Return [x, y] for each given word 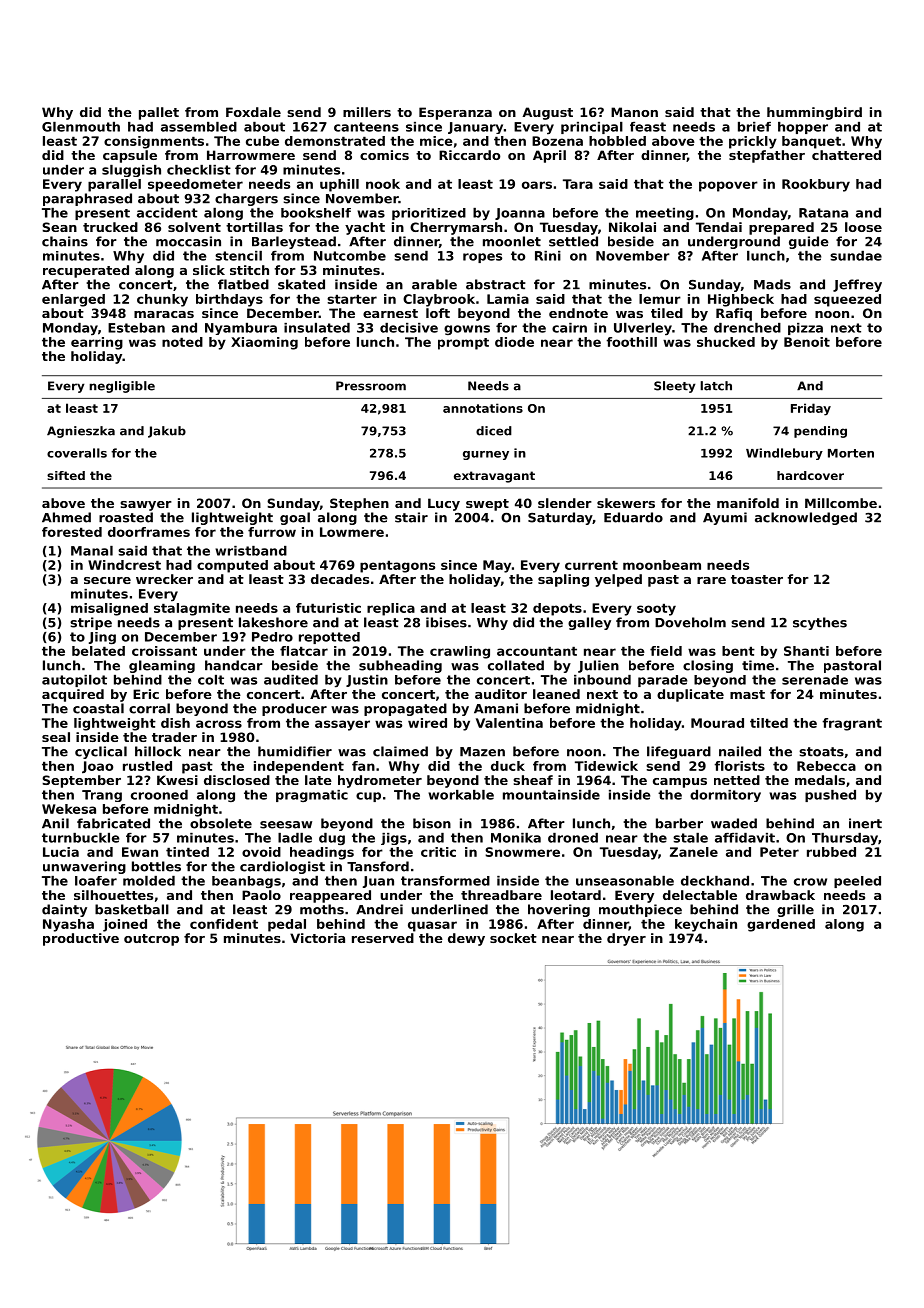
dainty [64, 910]
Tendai [719, 227]
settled [573, 241]
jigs [394, 839]
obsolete [221, 823]
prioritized [429, 214]
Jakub [167, 432]
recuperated [86, 271]
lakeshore [273, 622]
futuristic [328, 608]
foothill [631, 342]
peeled [857, 882]
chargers [246, 199]
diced [494, 431]
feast [648, 127]
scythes [820, 623]
